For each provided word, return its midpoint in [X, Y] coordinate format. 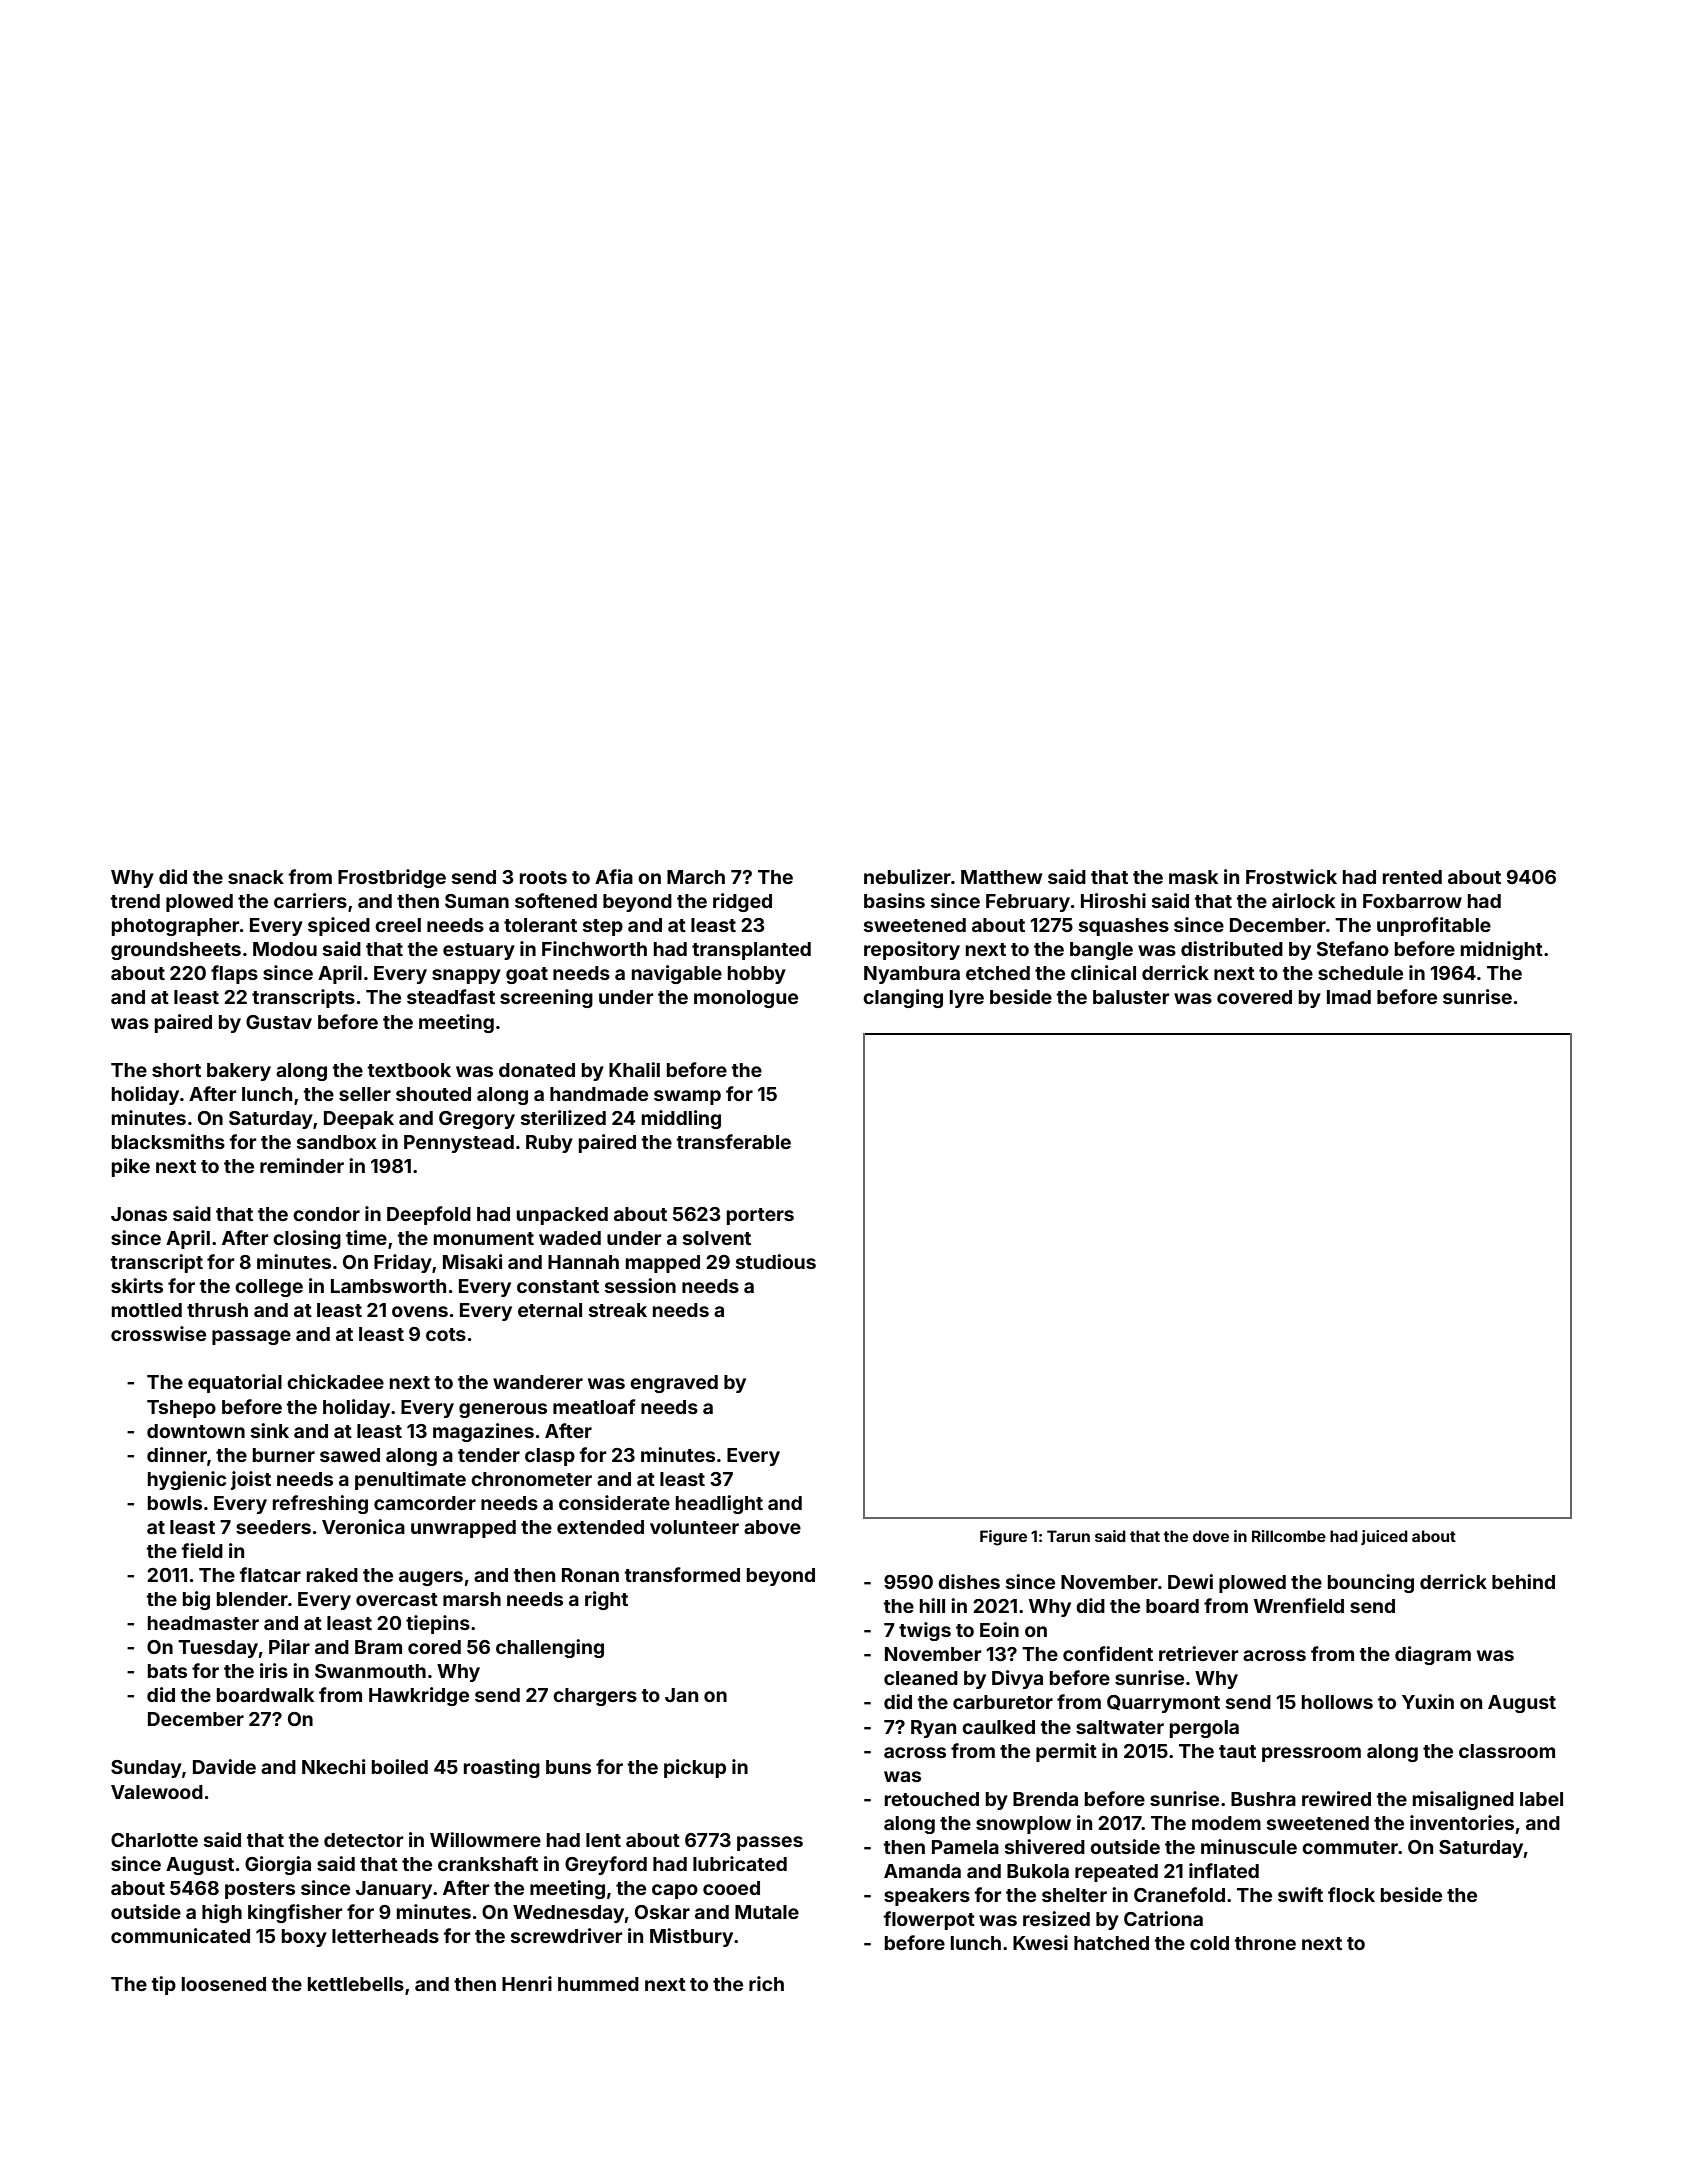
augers [431, 1578]
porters [760, 1216]
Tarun [1068, 1536]
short [176, 1070]
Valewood [157, 1792]
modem [1226, 1823]
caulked [998, 1727]
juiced [1384, 1537]
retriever [1199, 1653]
